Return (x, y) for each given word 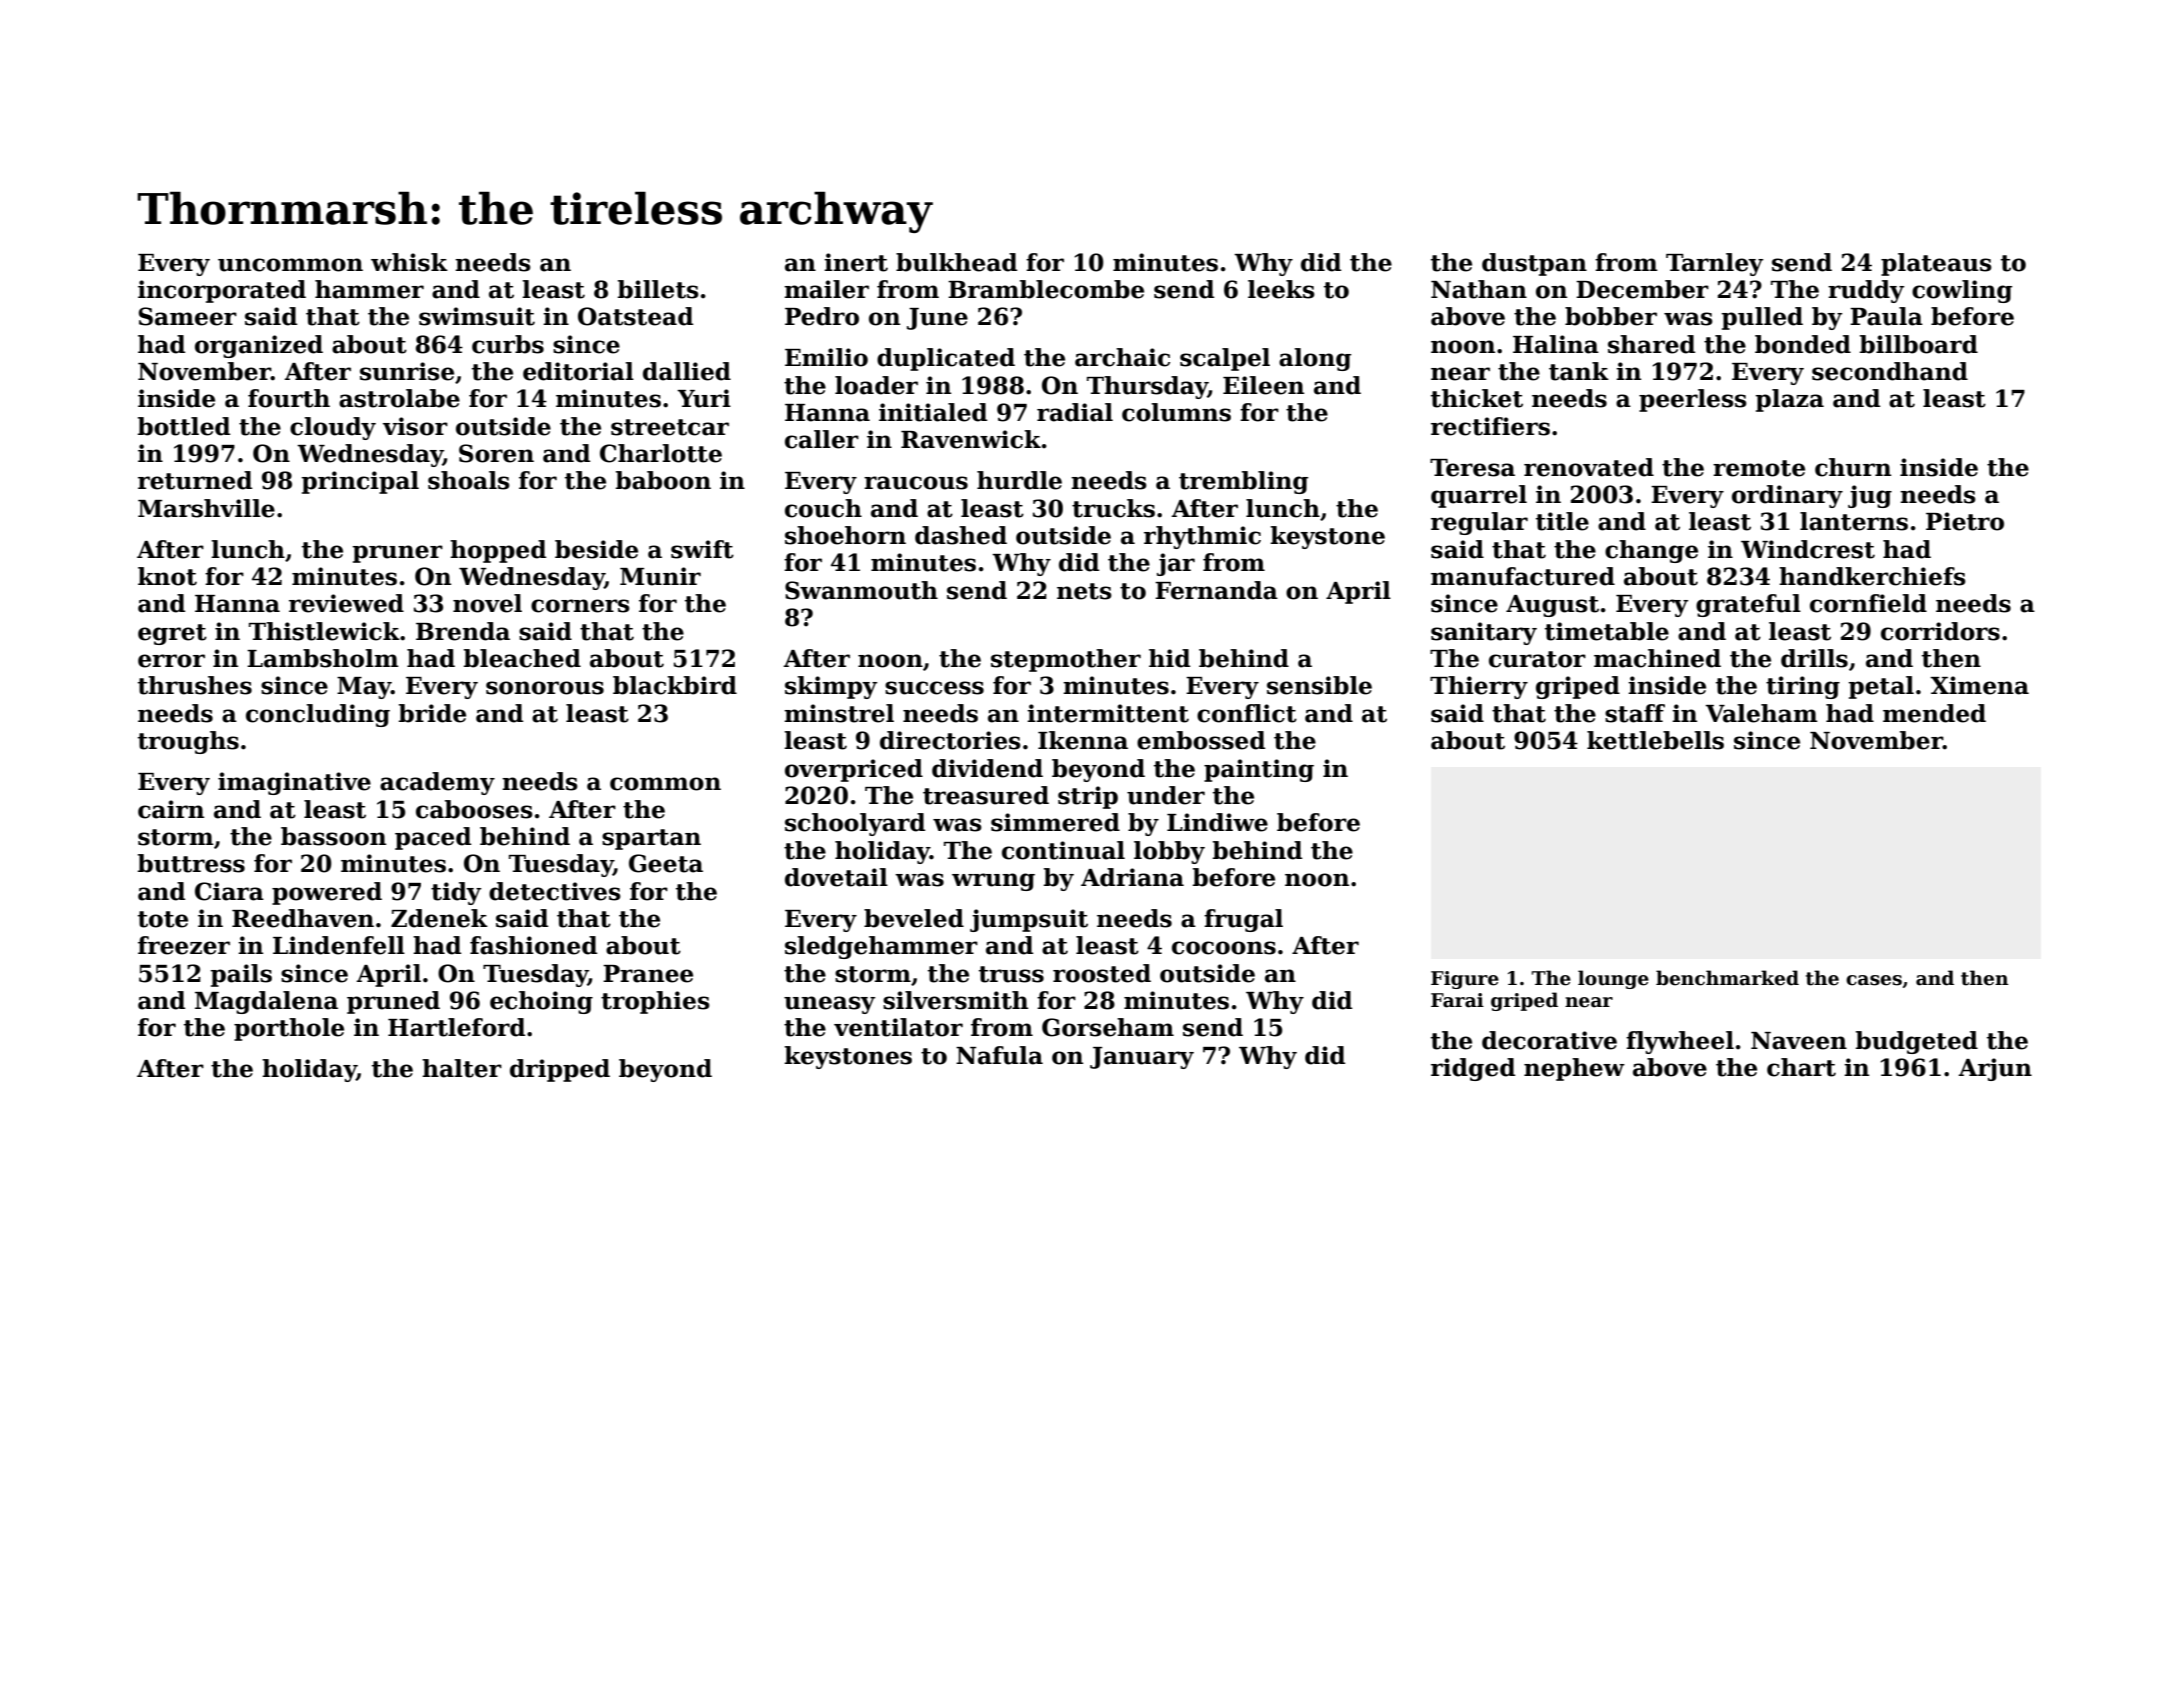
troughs (188, 742)
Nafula (999, 1055)
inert (856, 262)
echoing (541, 1002)
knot (167, 576)
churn (1853, 467)
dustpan (1534, 264)
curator (1537, 659)
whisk (409, 262)
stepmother (1066, 660)
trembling (1243, 482)
